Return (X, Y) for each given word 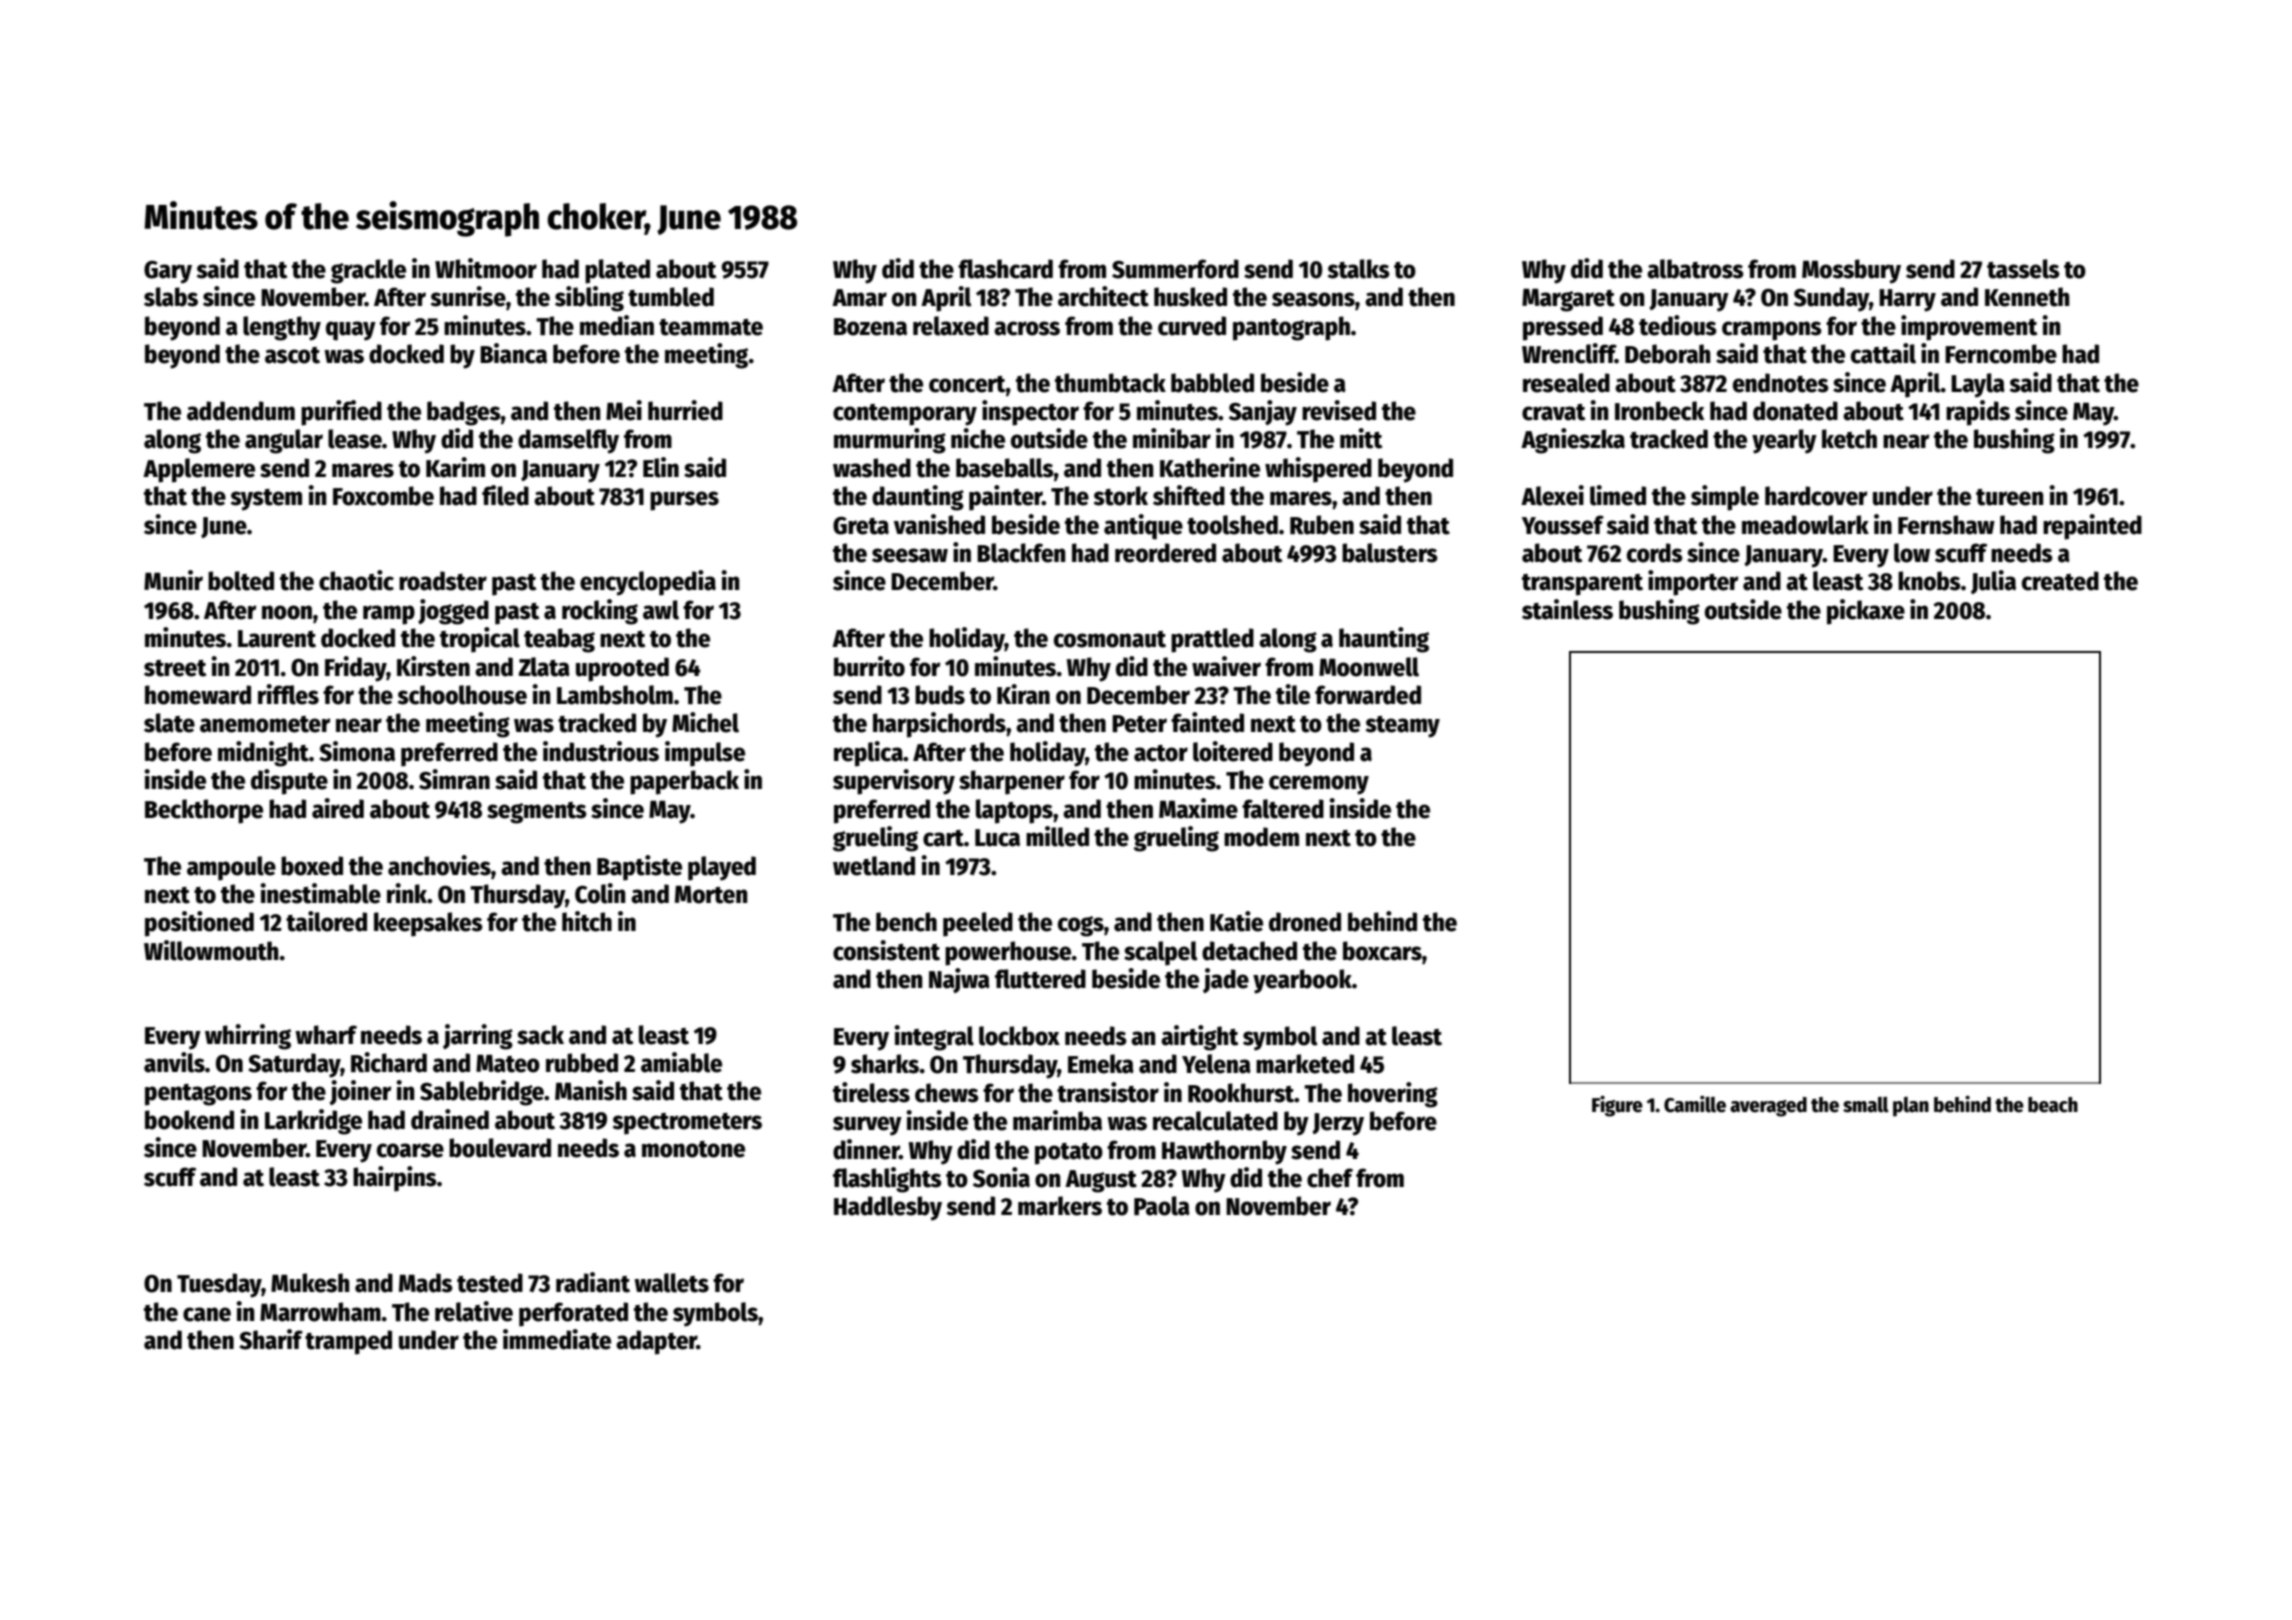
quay (351, 331)
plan (1911, 1107)
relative (474, 1311)
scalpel (1161, 953)
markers (1060, 1206)
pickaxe (1866, 612)
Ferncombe (2001, 354)
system (266, 500)
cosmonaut (1110, 639)
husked (1190, 297)
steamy (1402, 727)
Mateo (508, 1063)
